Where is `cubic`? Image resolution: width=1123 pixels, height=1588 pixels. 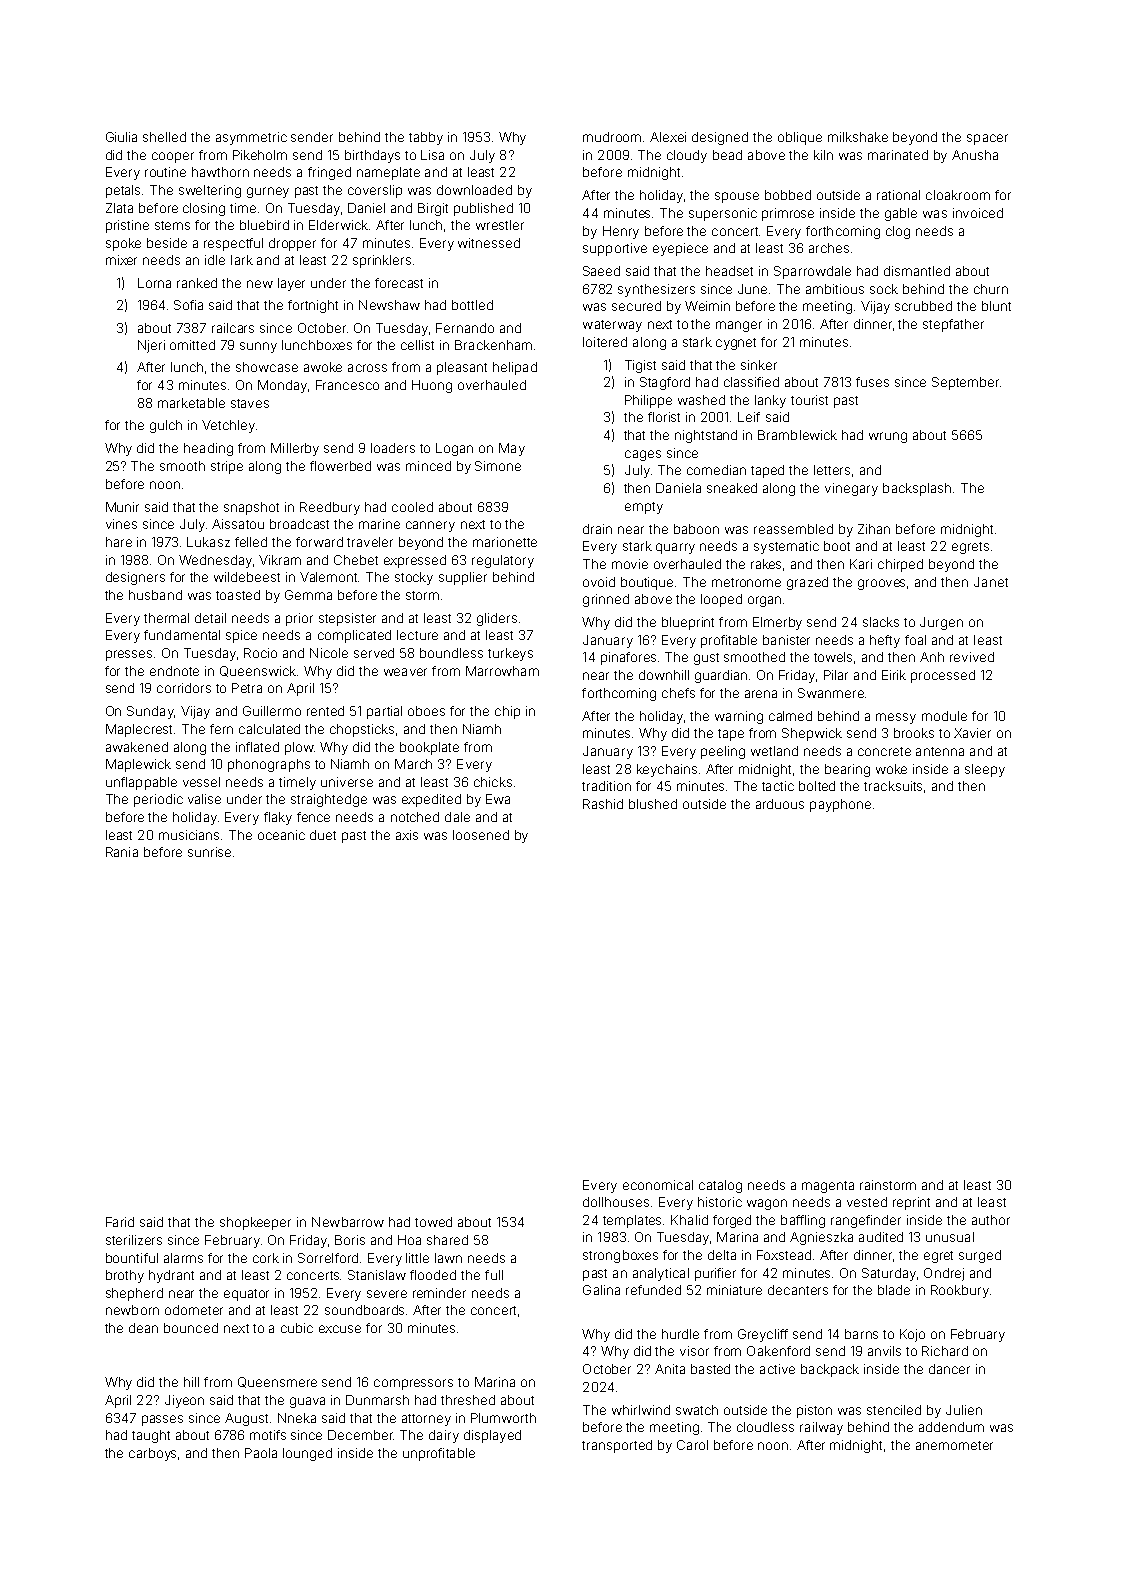
cubic is located at coordinates (297, 1328).
